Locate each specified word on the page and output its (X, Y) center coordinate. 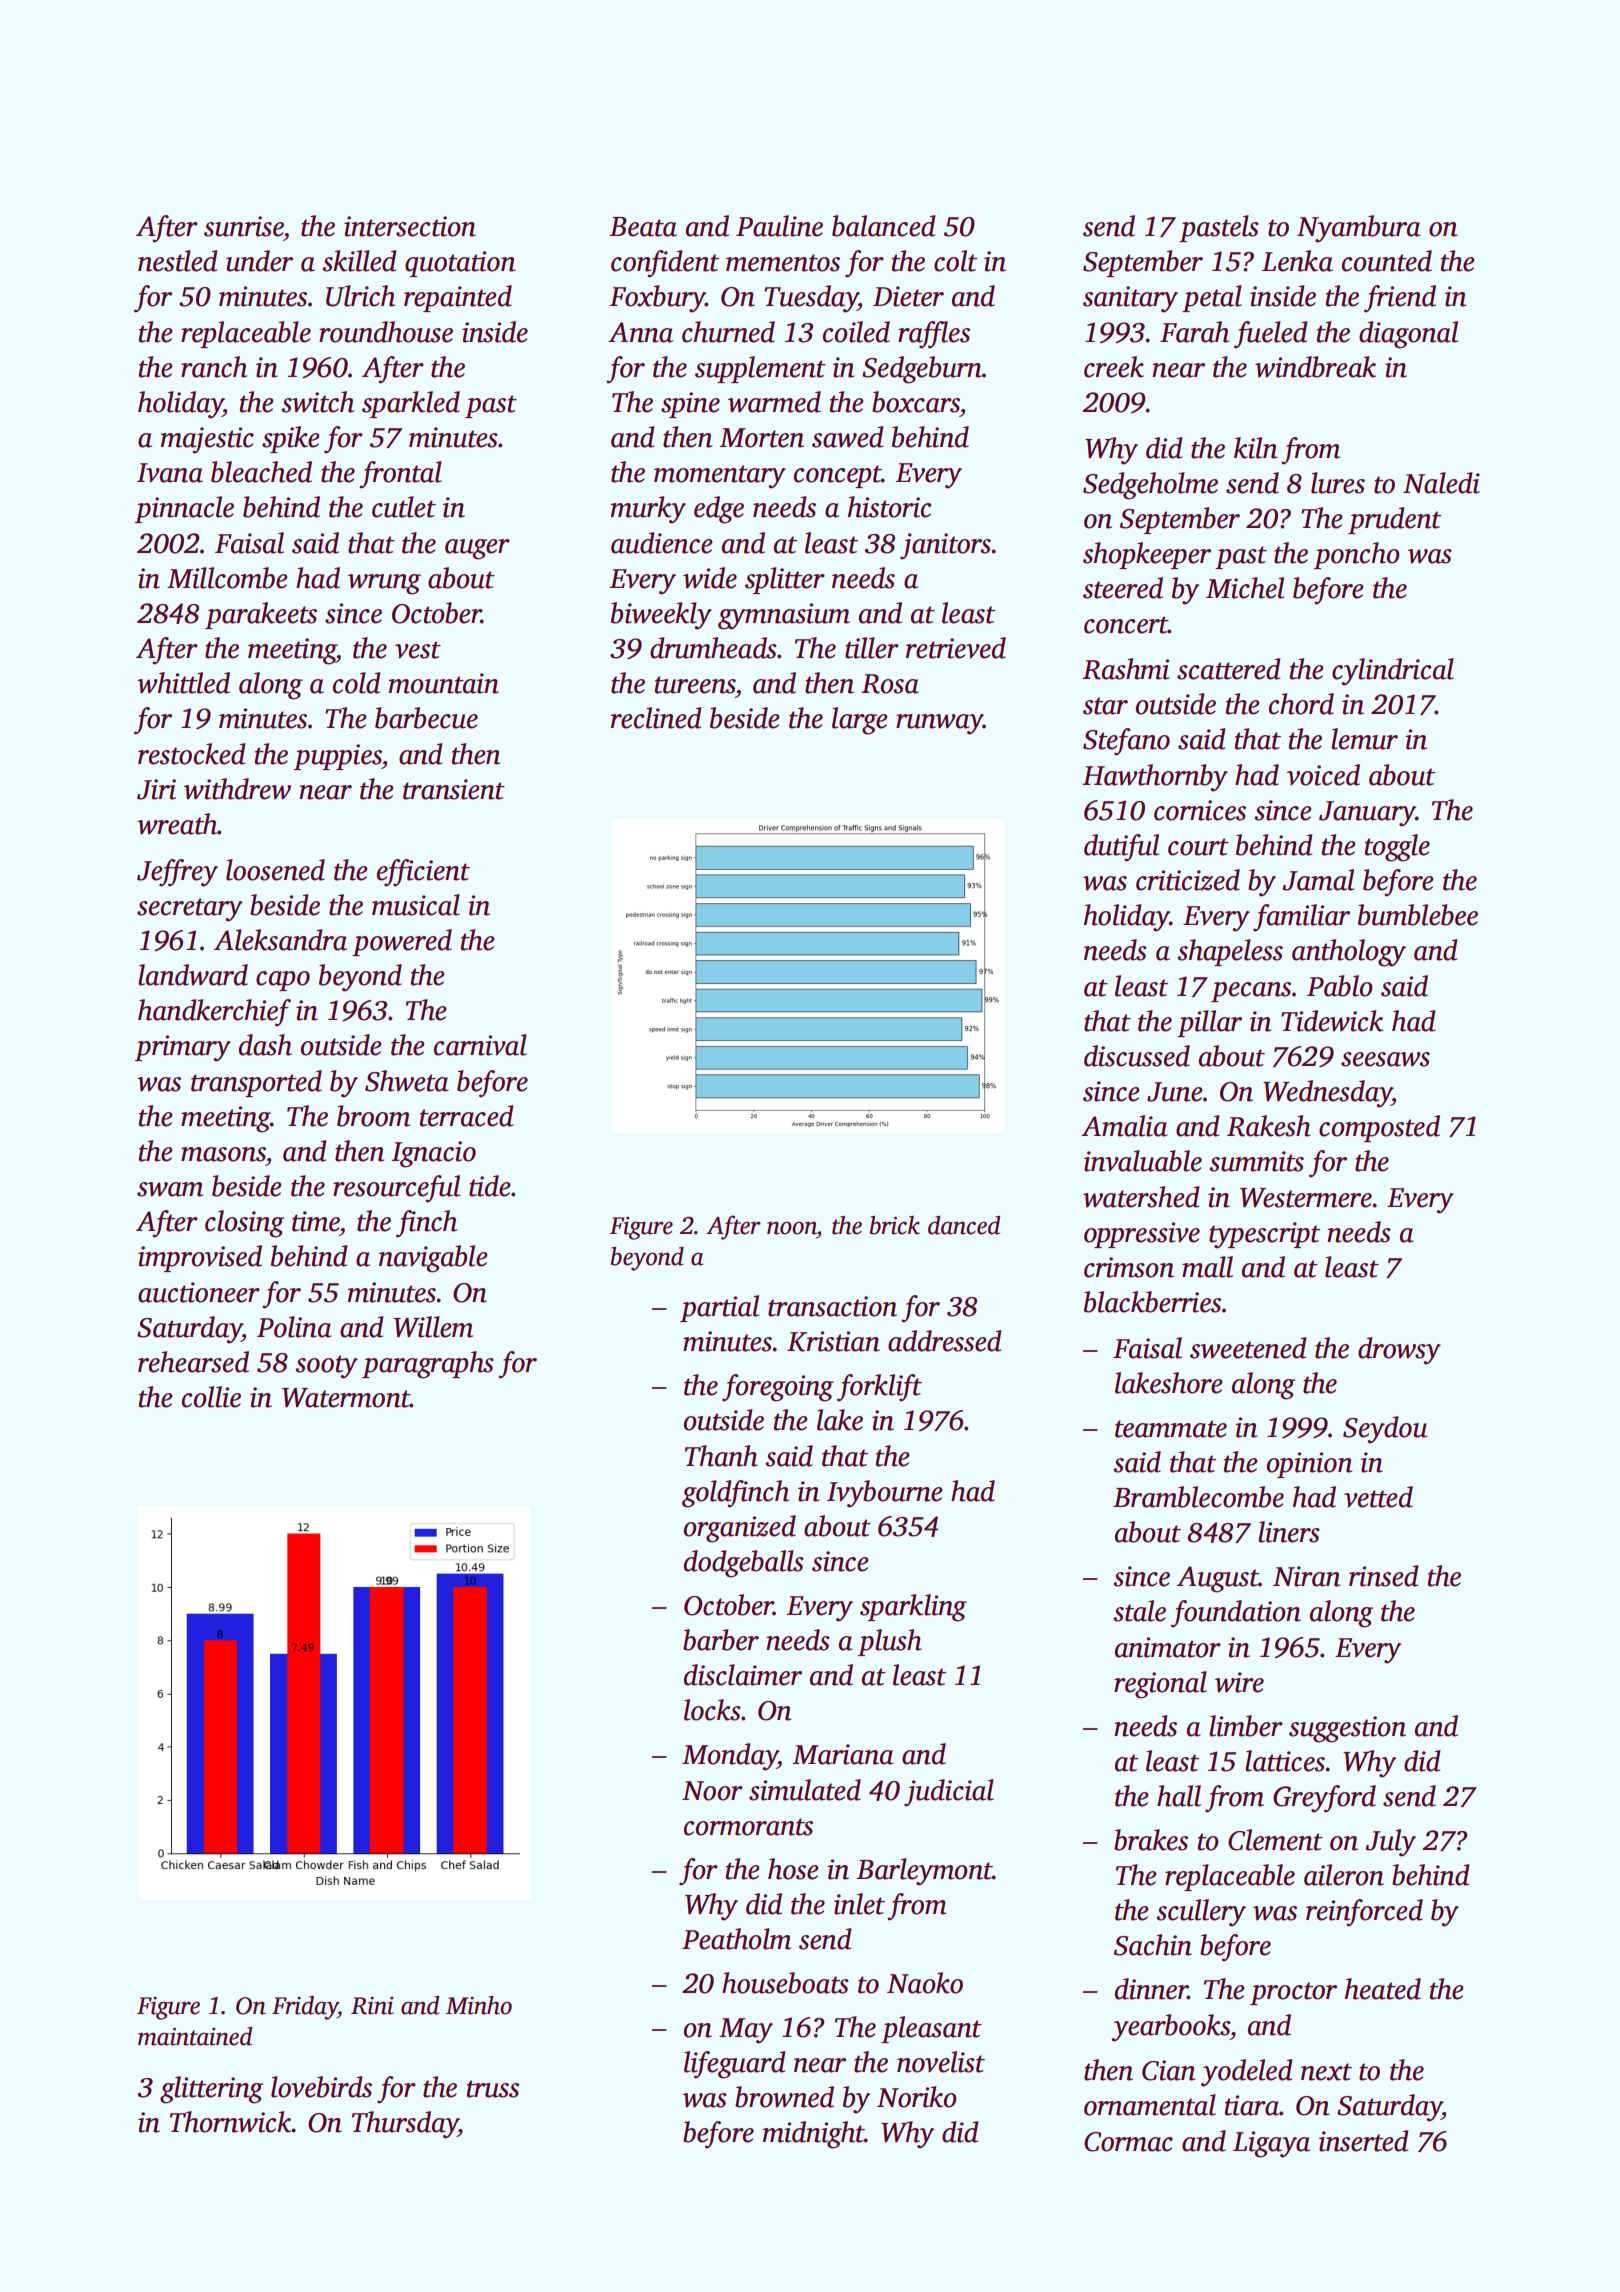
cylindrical (1393, 672)
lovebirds (321, 2087)
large (859, 721)
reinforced (1364, 1913)
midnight (814, 2135)
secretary (190, 910)
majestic (207, 440)
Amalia (1124, 1126)
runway (939, 724)
